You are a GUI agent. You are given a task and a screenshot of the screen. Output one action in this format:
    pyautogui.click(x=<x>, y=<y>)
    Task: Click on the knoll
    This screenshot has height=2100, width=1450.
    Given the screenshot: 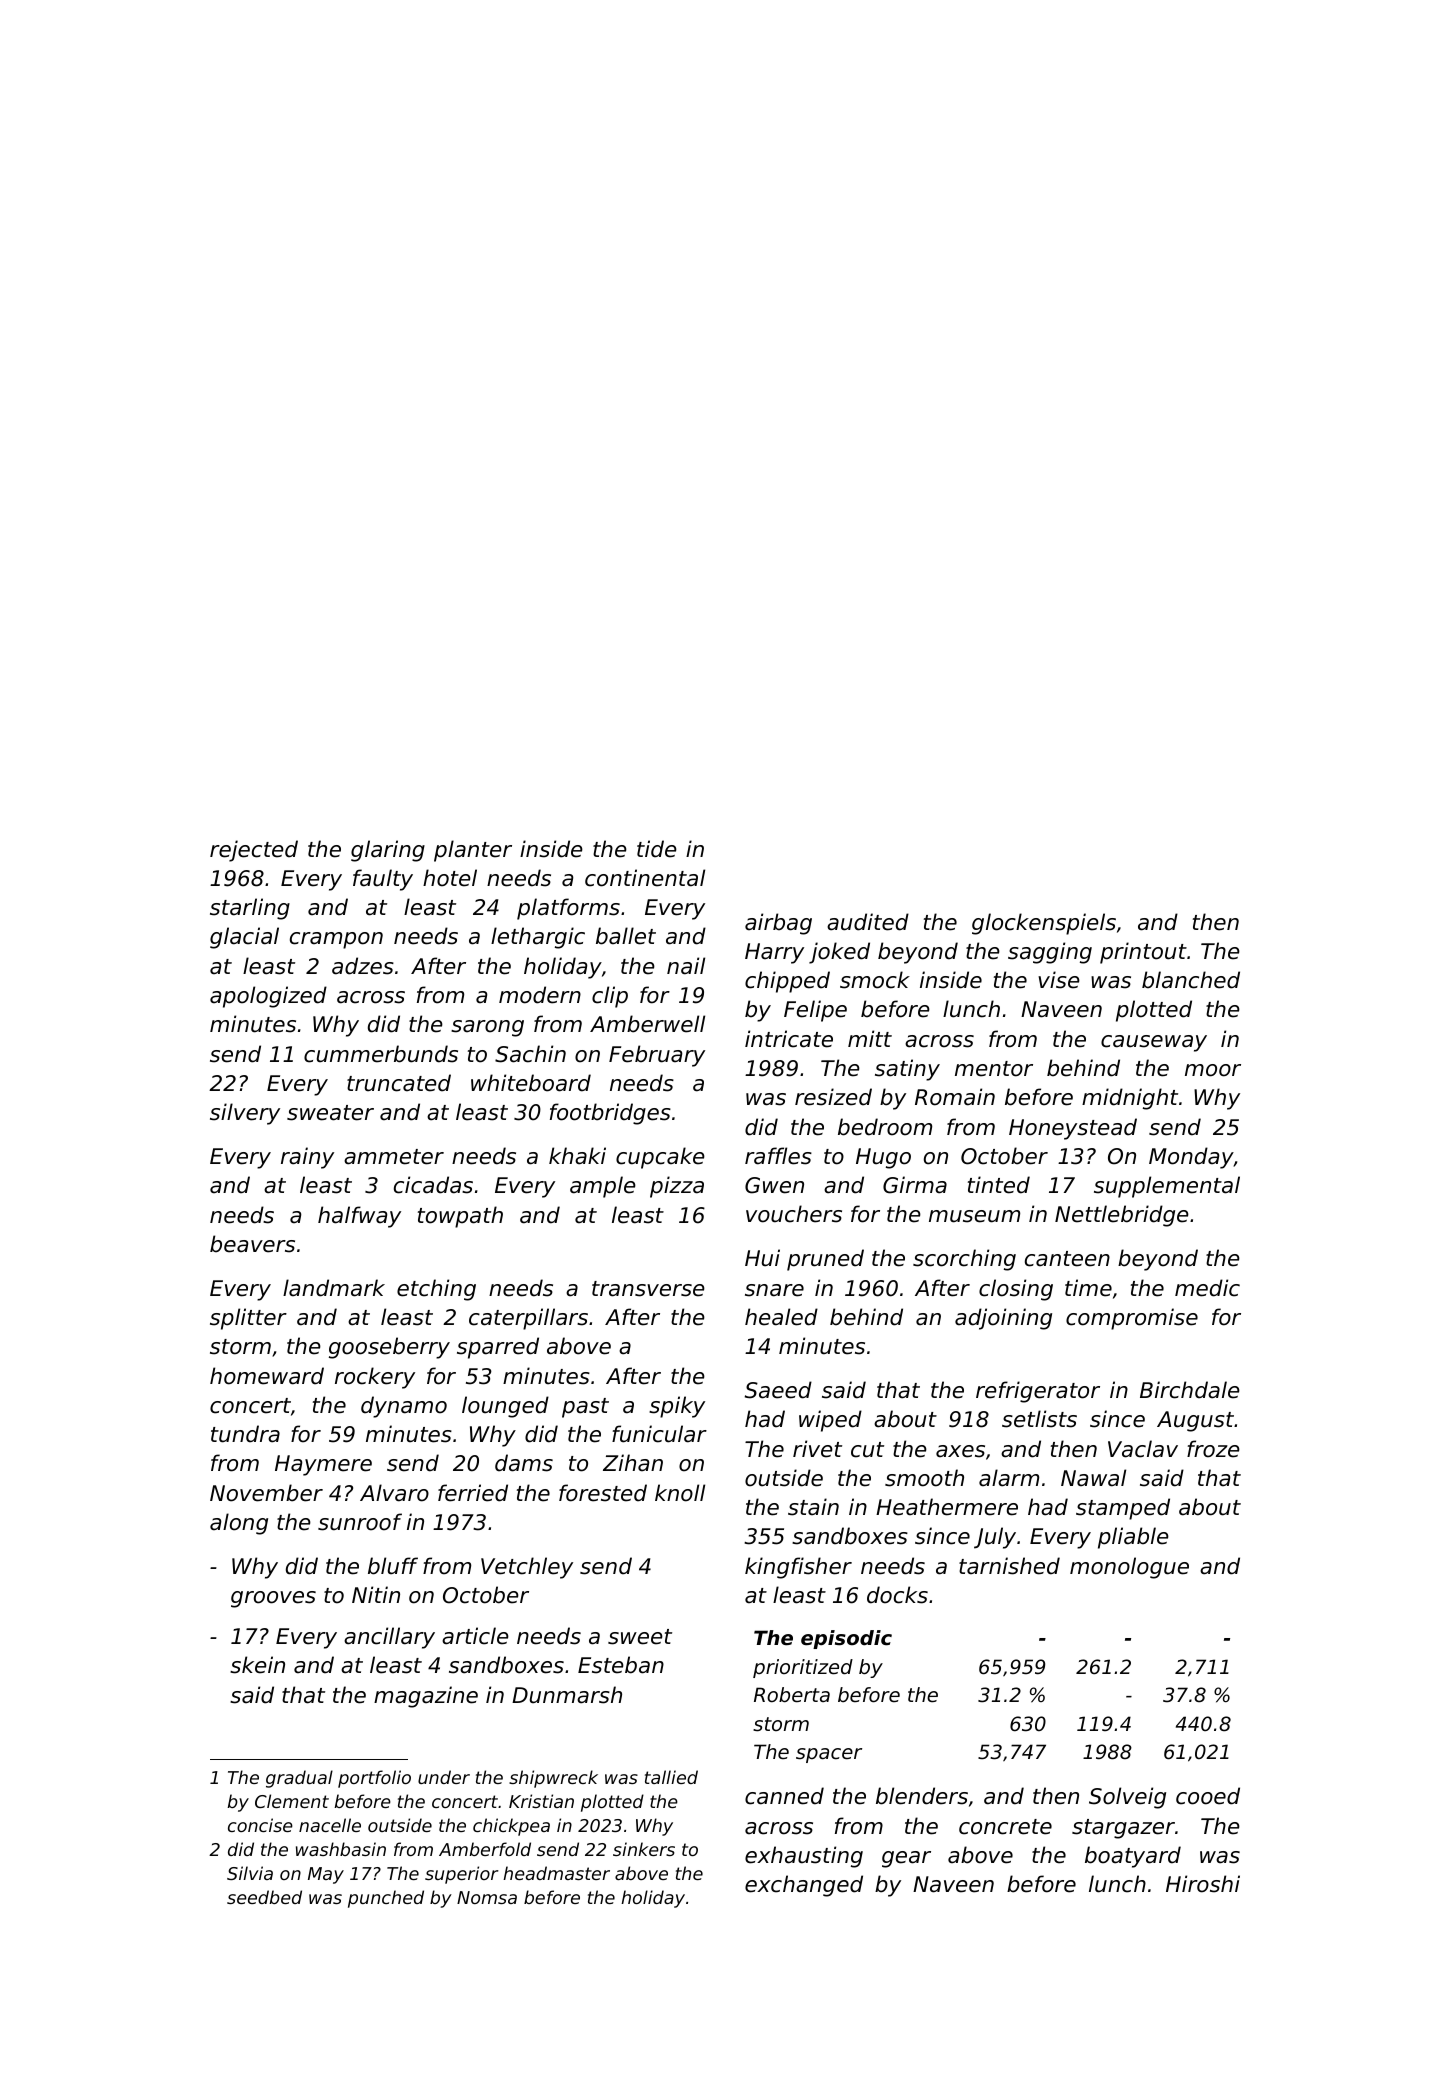 What is the action you would take?
    pyautogui.click(x=680, y=1493)
